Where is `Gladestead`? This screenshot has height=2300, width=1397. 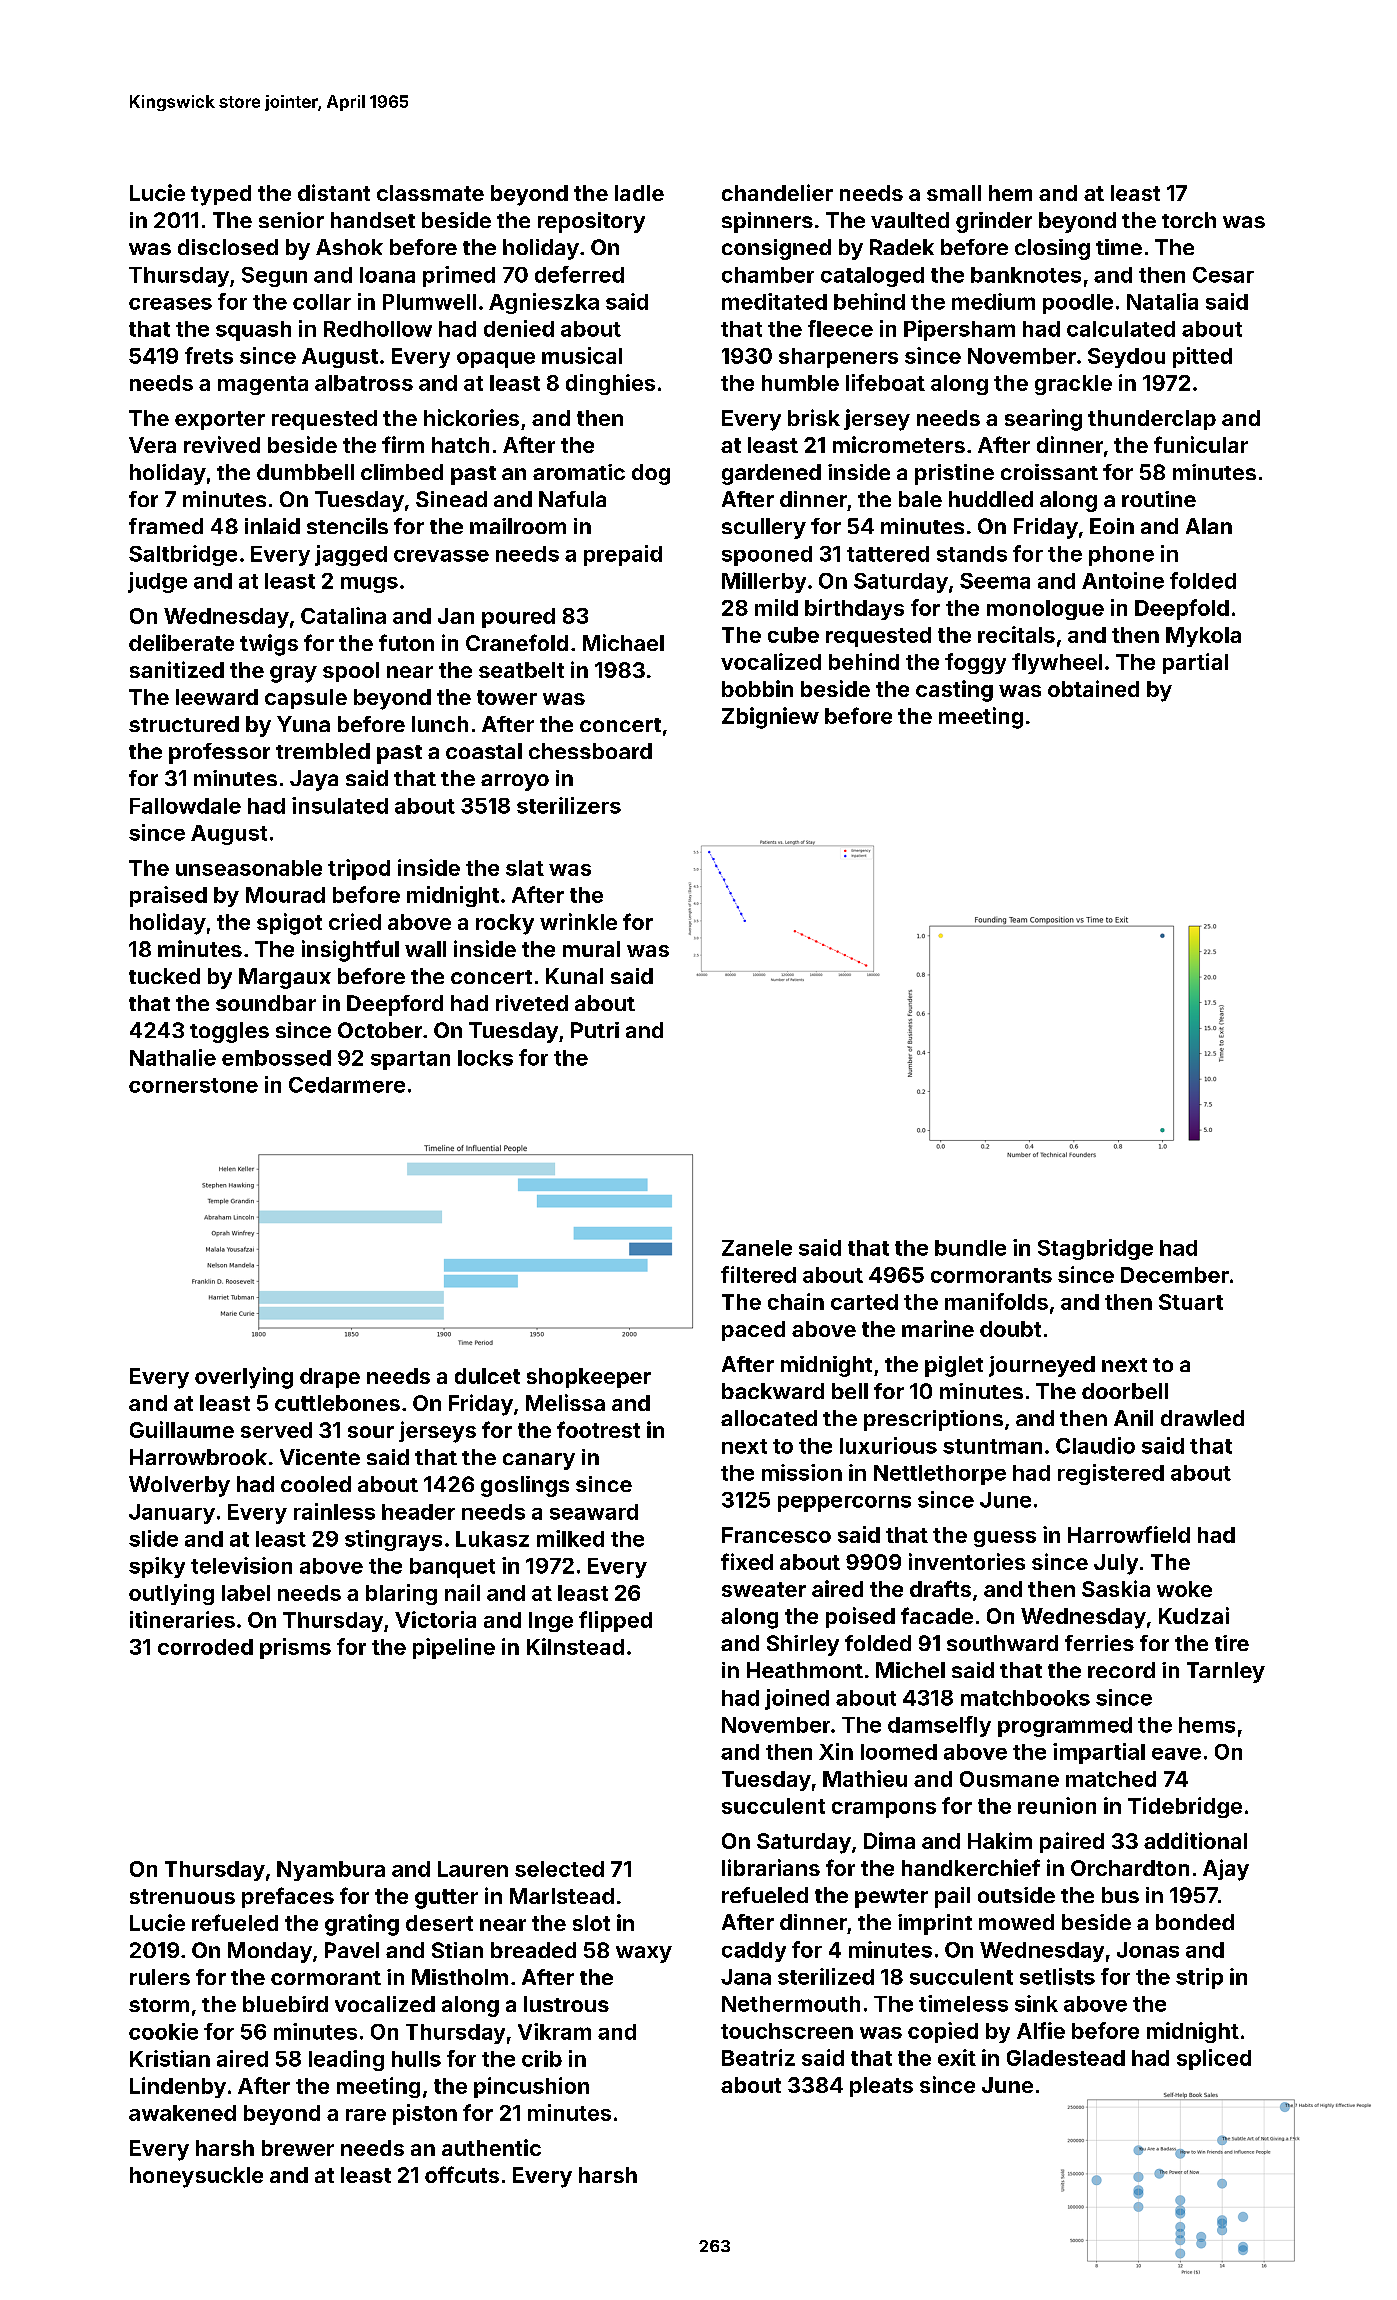
Gladestead is located at coordinates (1066, 2058).
